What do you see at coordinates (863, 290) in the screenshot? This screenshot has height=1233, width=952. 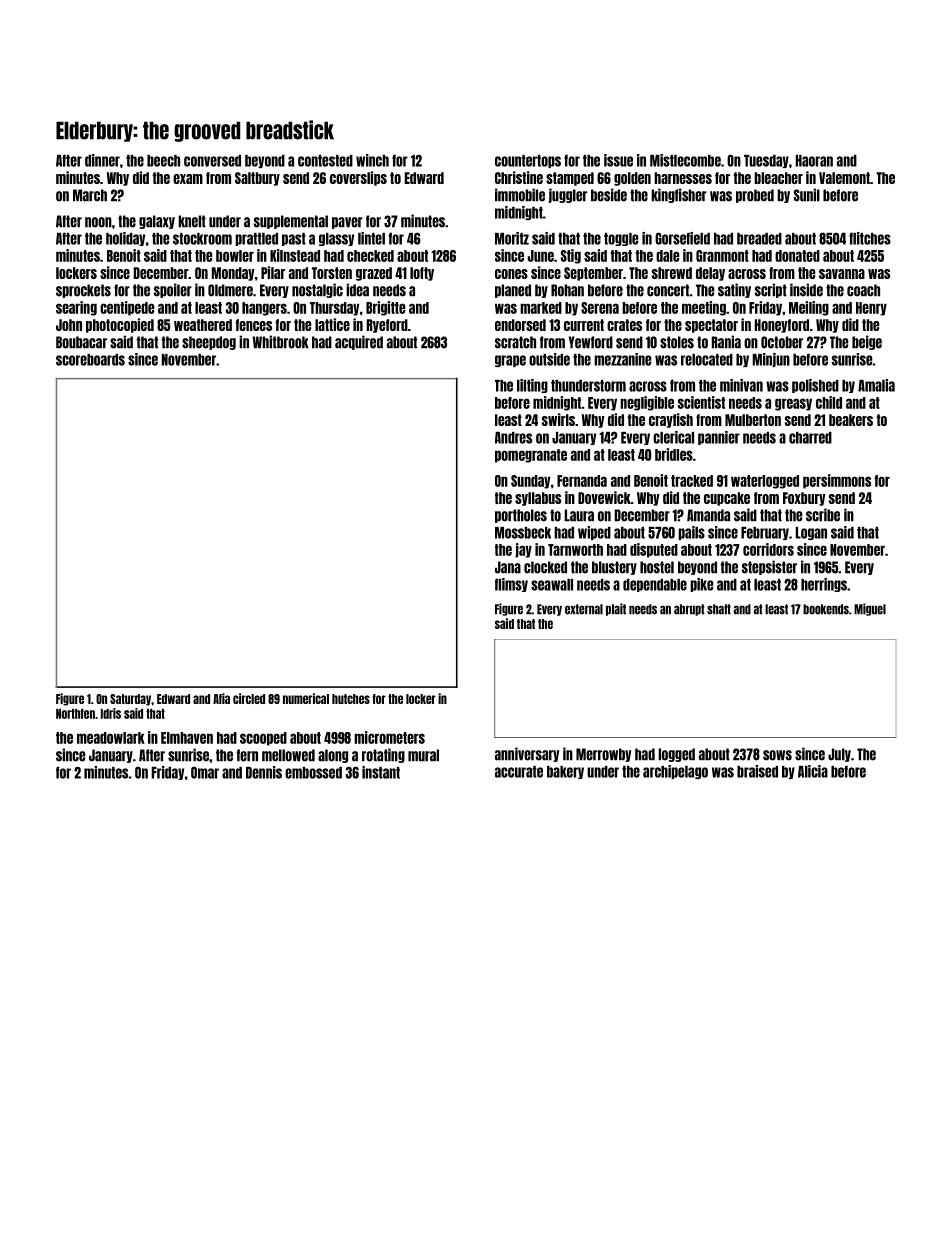 I see `coach` at bounding box center [863, 290].
